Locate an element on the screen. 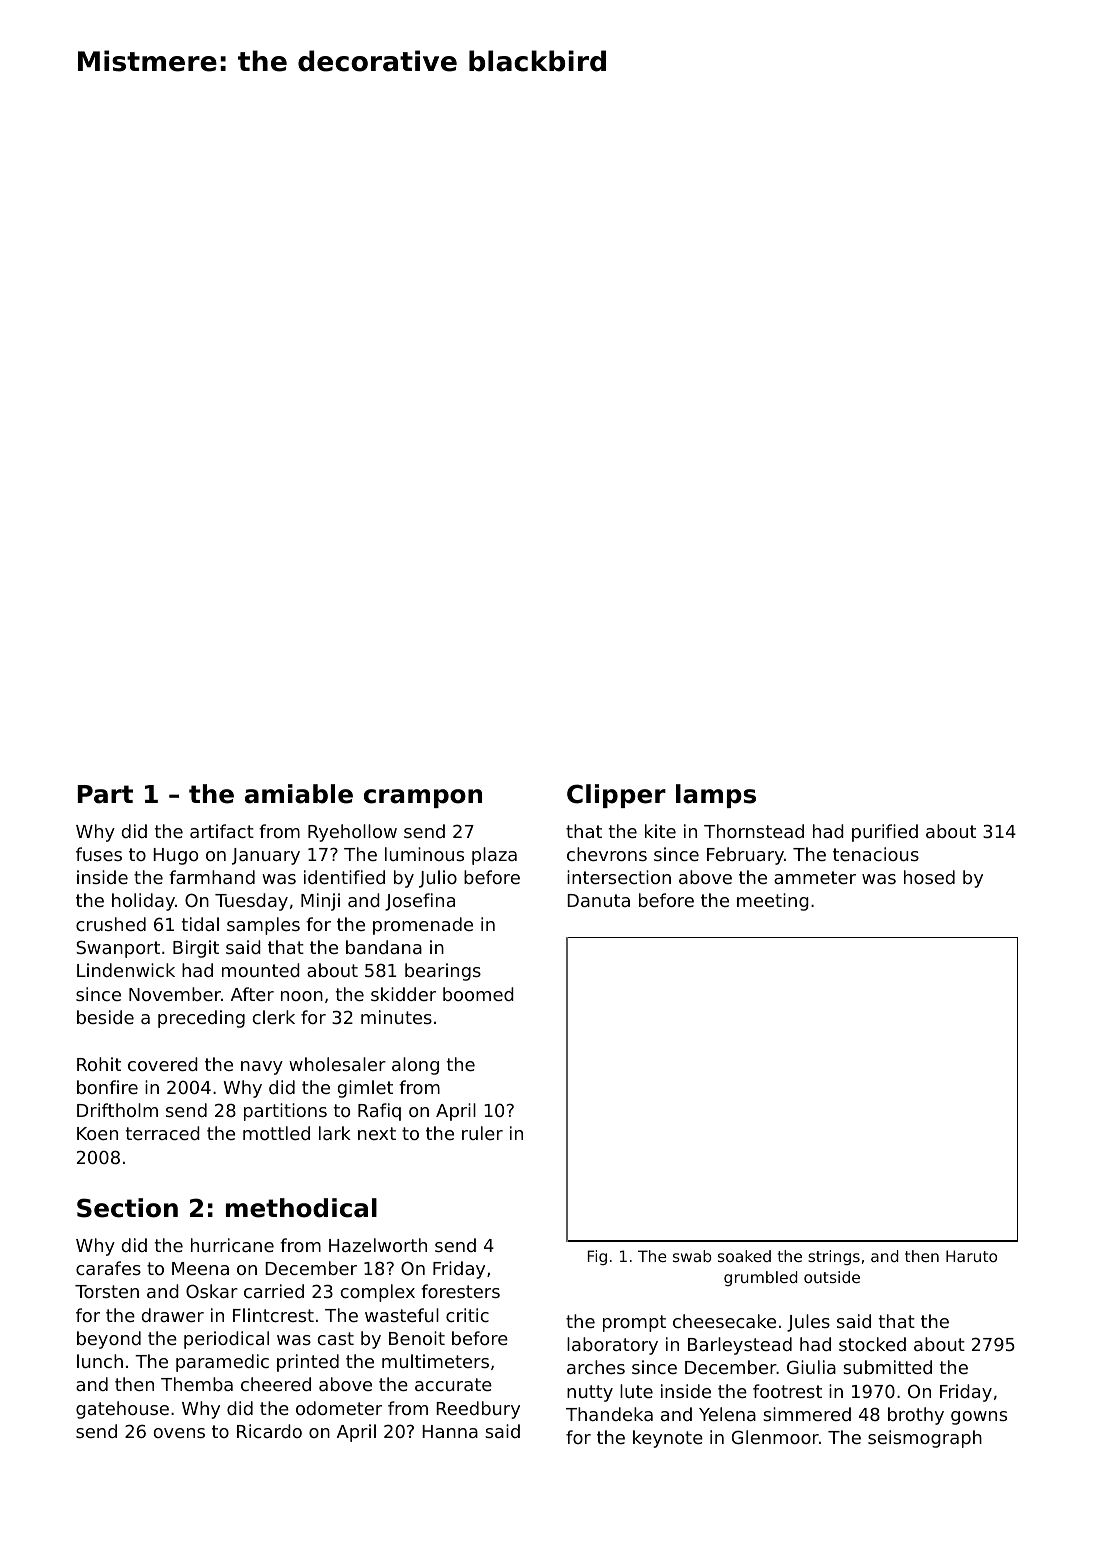 The height and width of the screenshot is (1547, 1094). soaked is located at coordinates (744, 1256).
